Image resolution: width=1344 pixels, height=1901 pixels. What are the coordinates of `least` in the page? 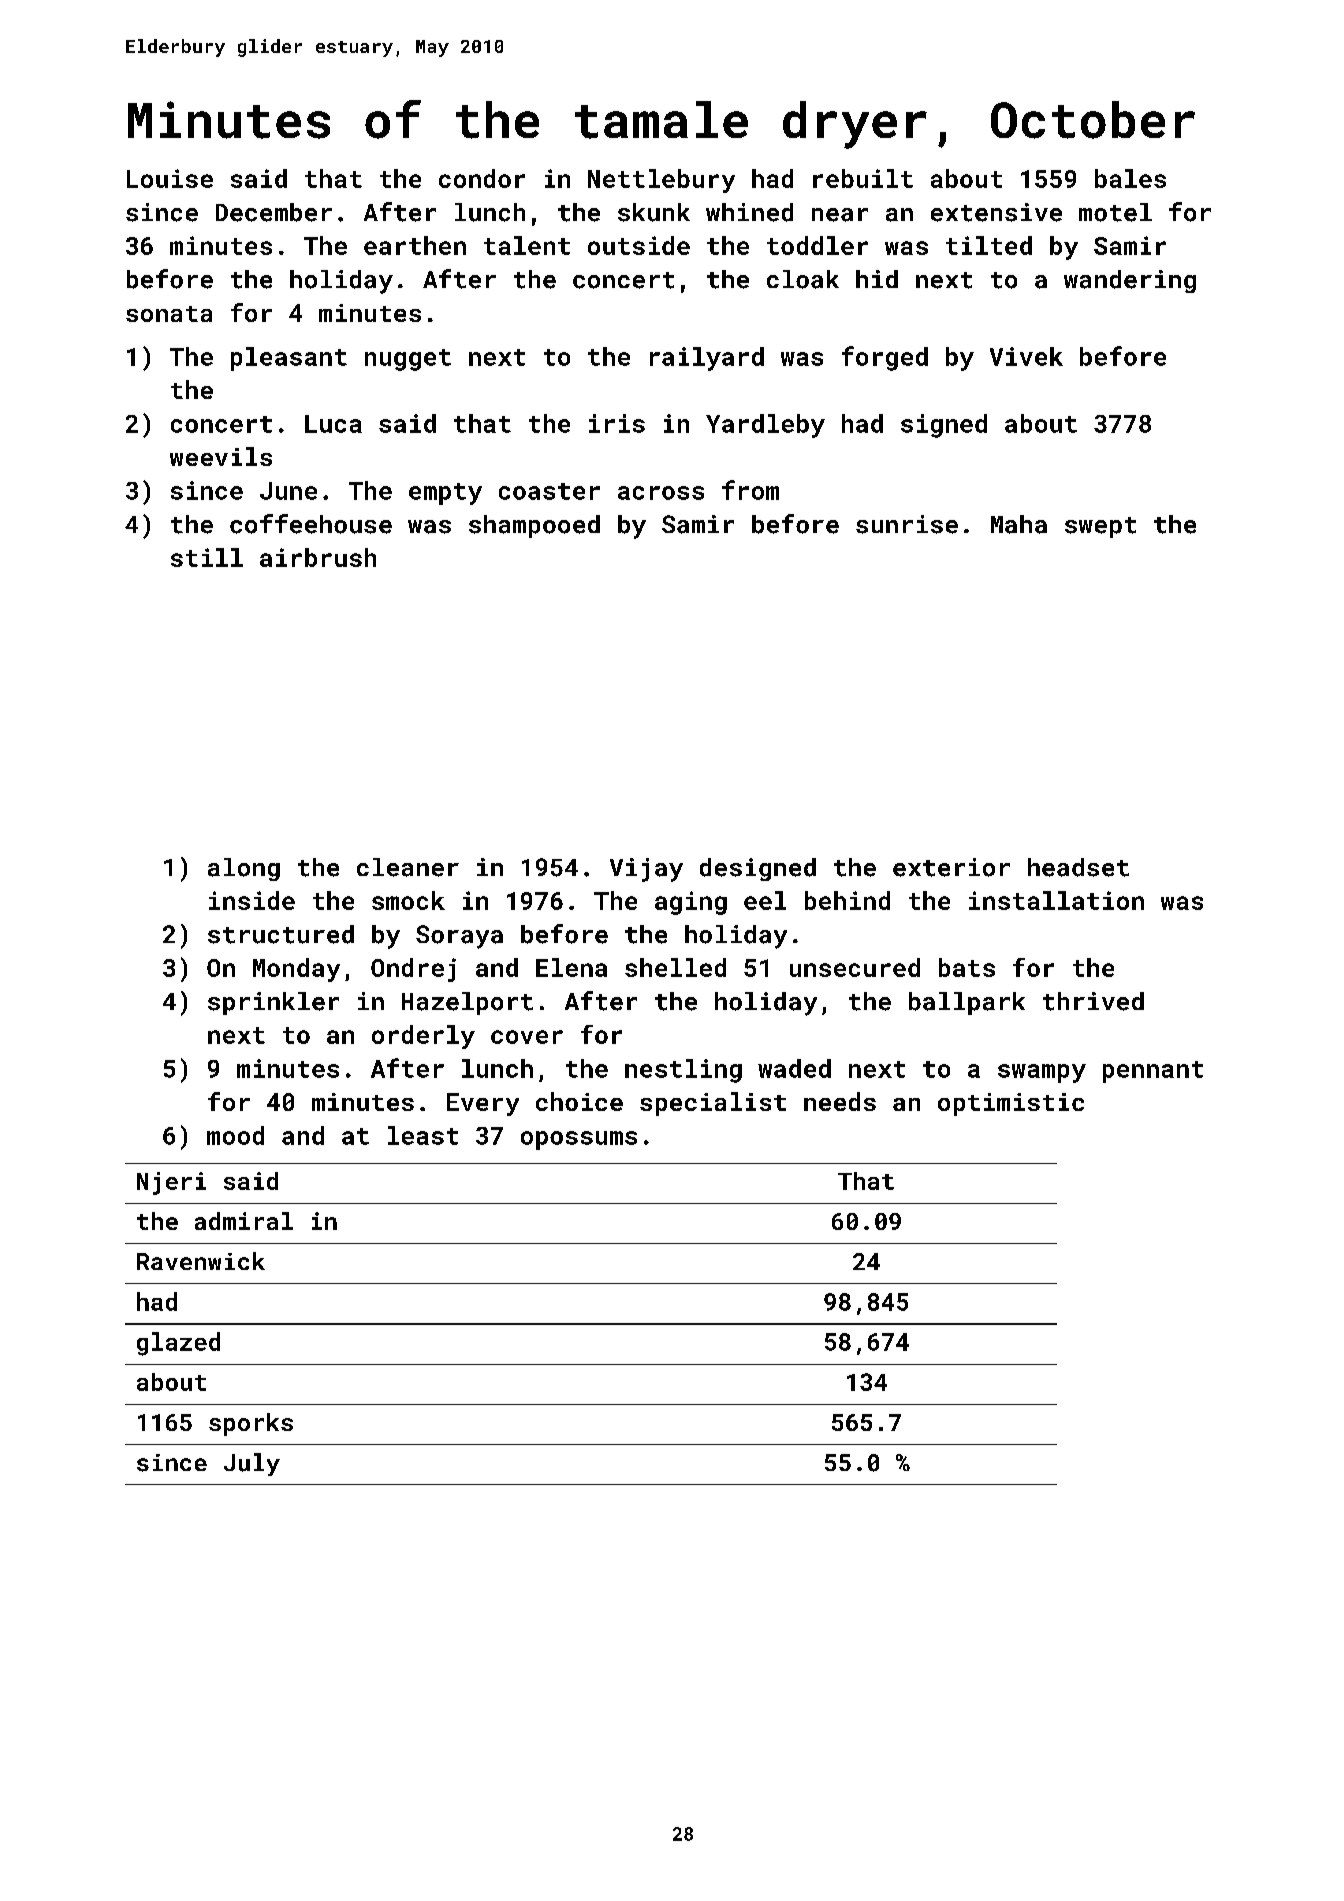 It's located at (423, 1135).
